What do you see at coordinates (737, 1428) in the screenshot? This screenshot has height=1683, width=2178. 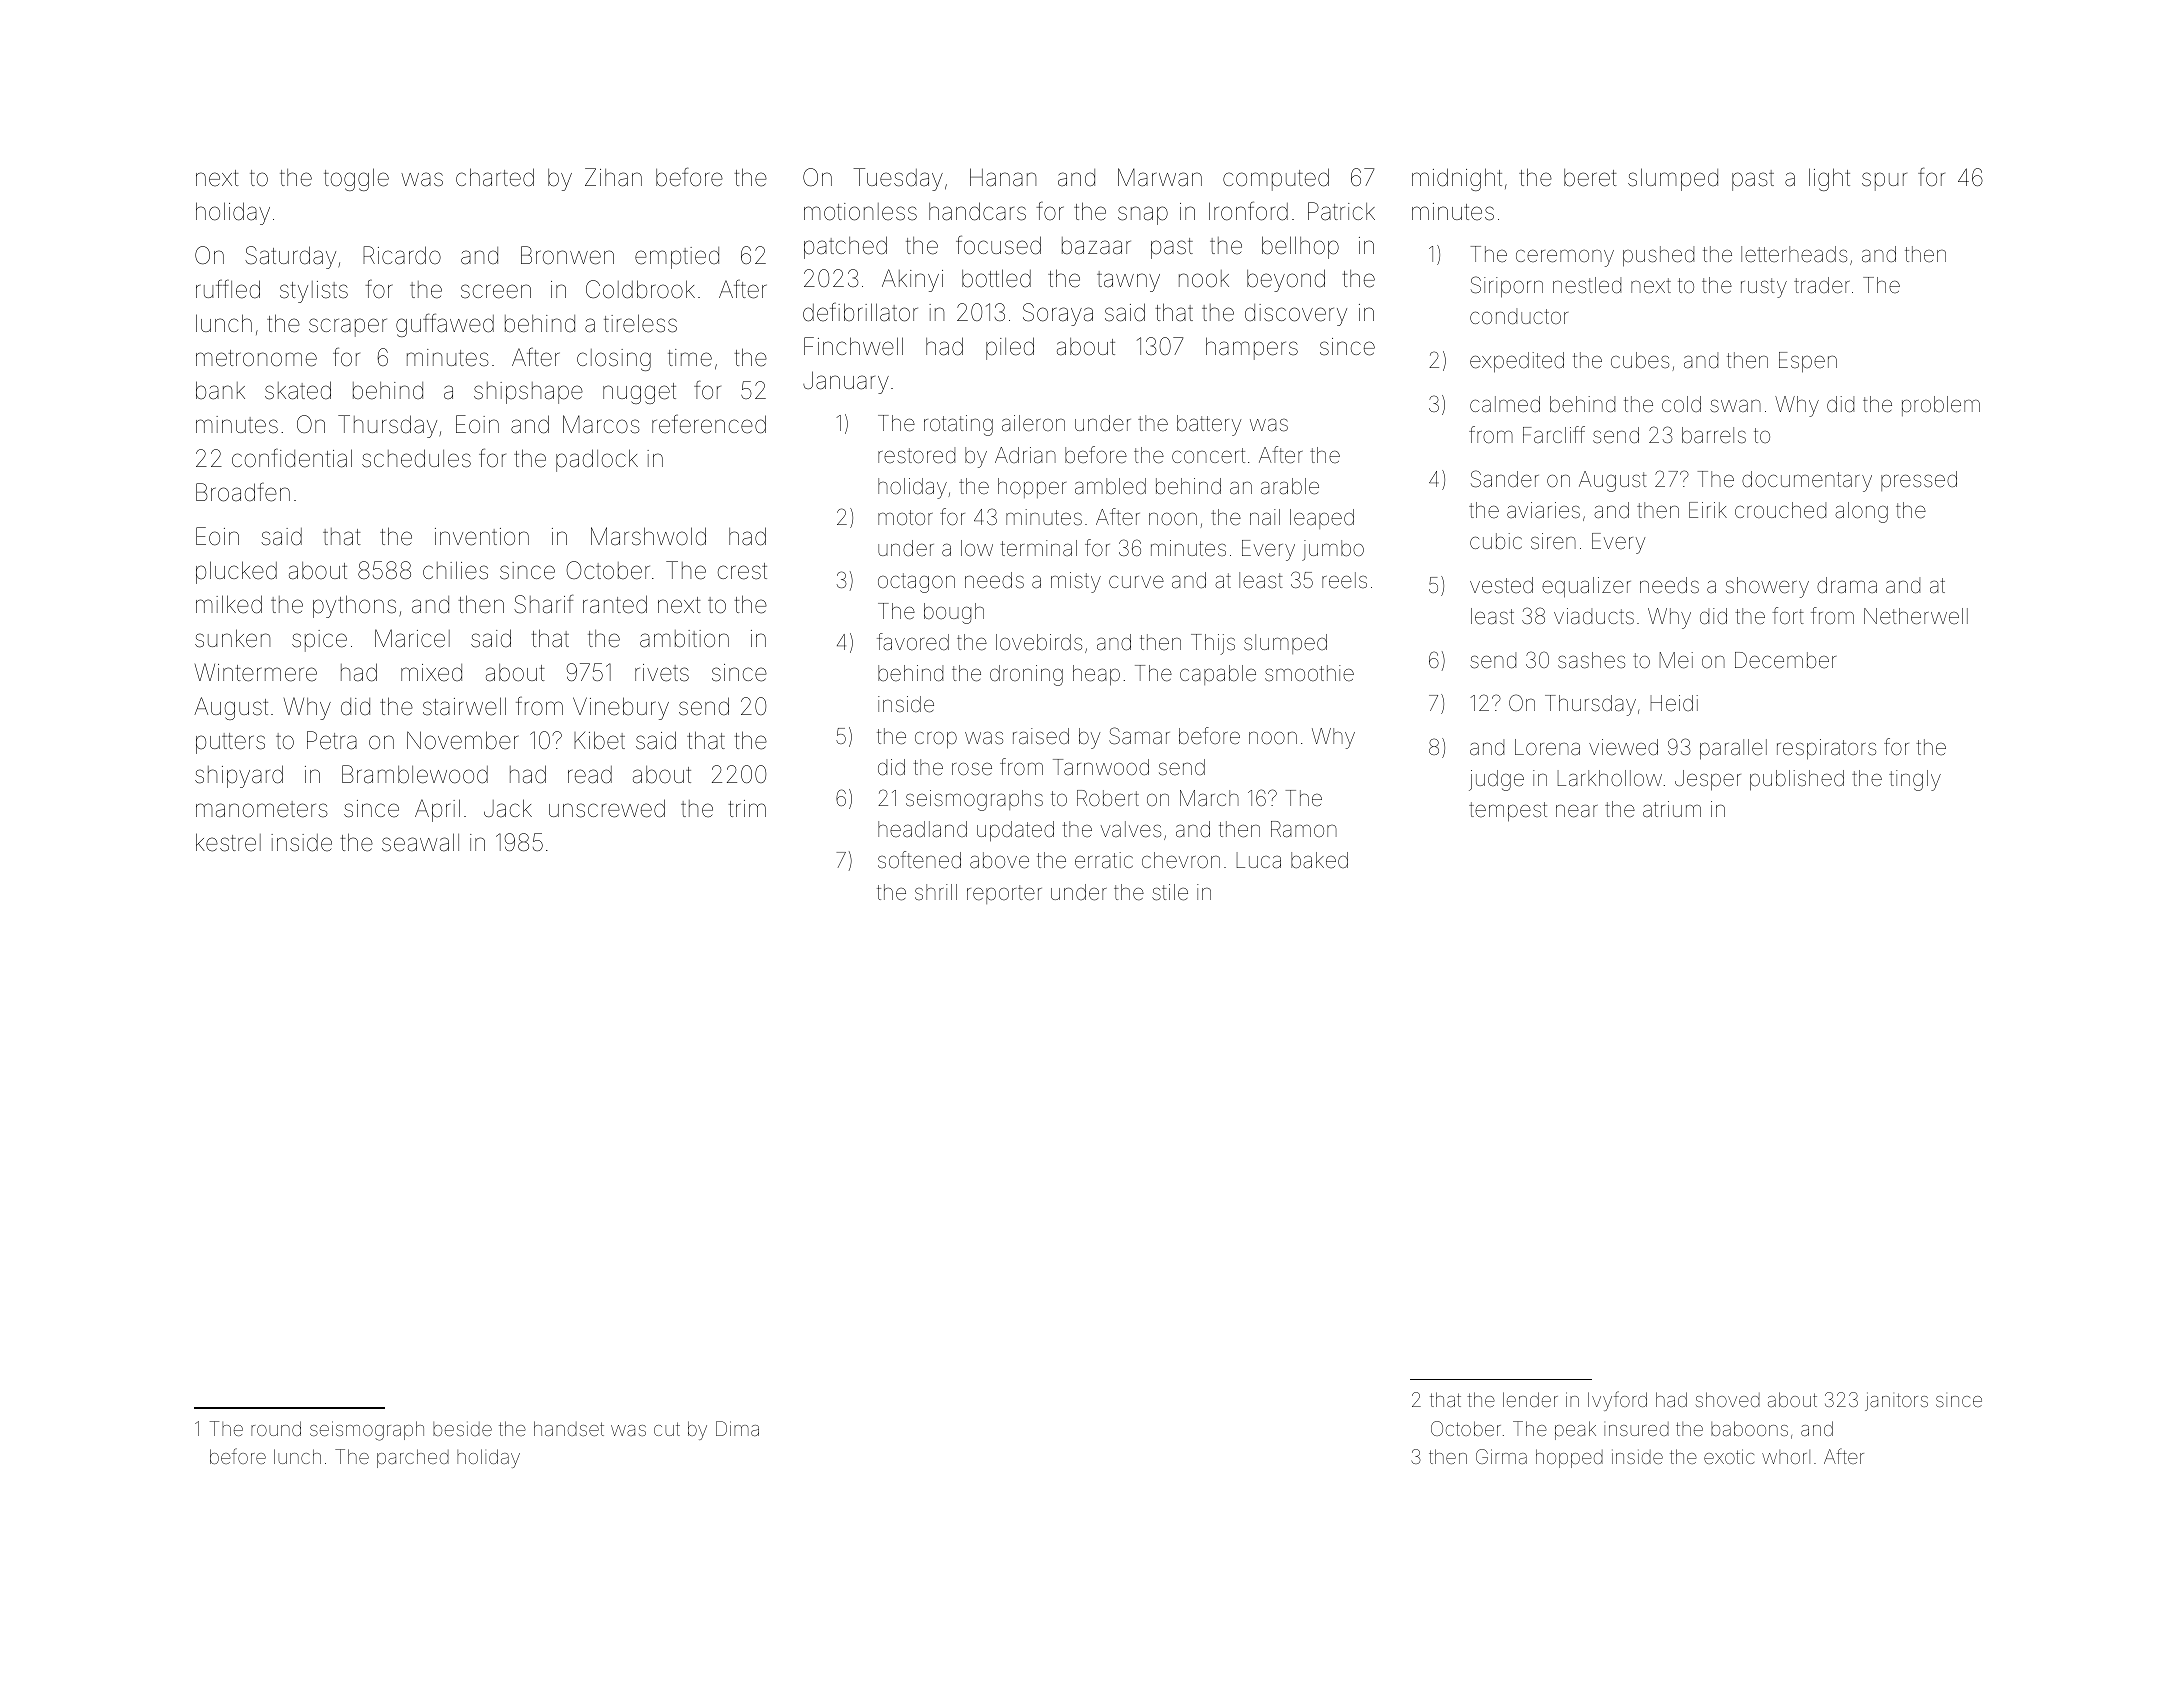 I see `Dima` at bounding box center [737, 1428].
